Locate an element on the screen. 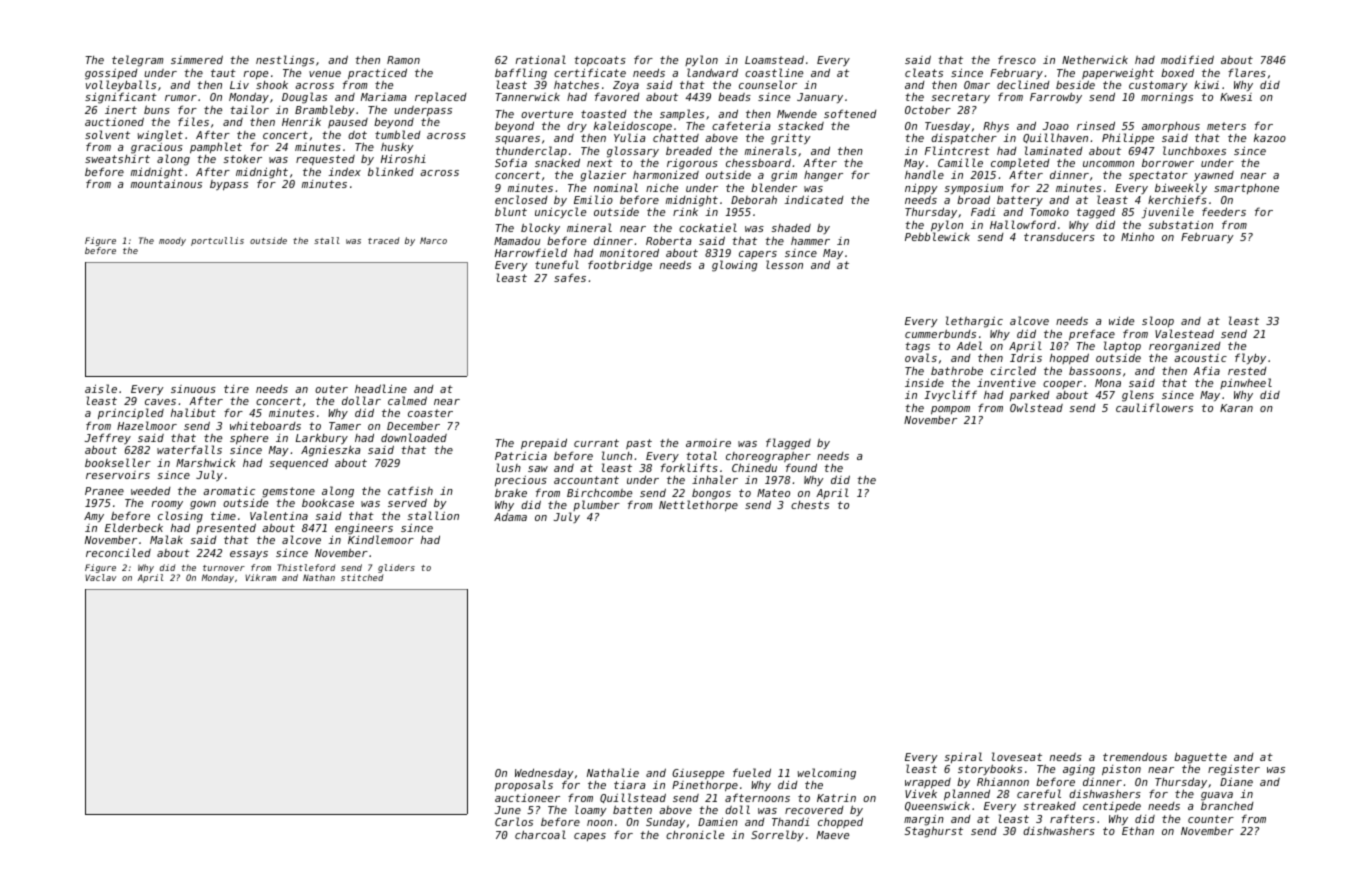  whiteboards is located at coordinates (265, 425).
